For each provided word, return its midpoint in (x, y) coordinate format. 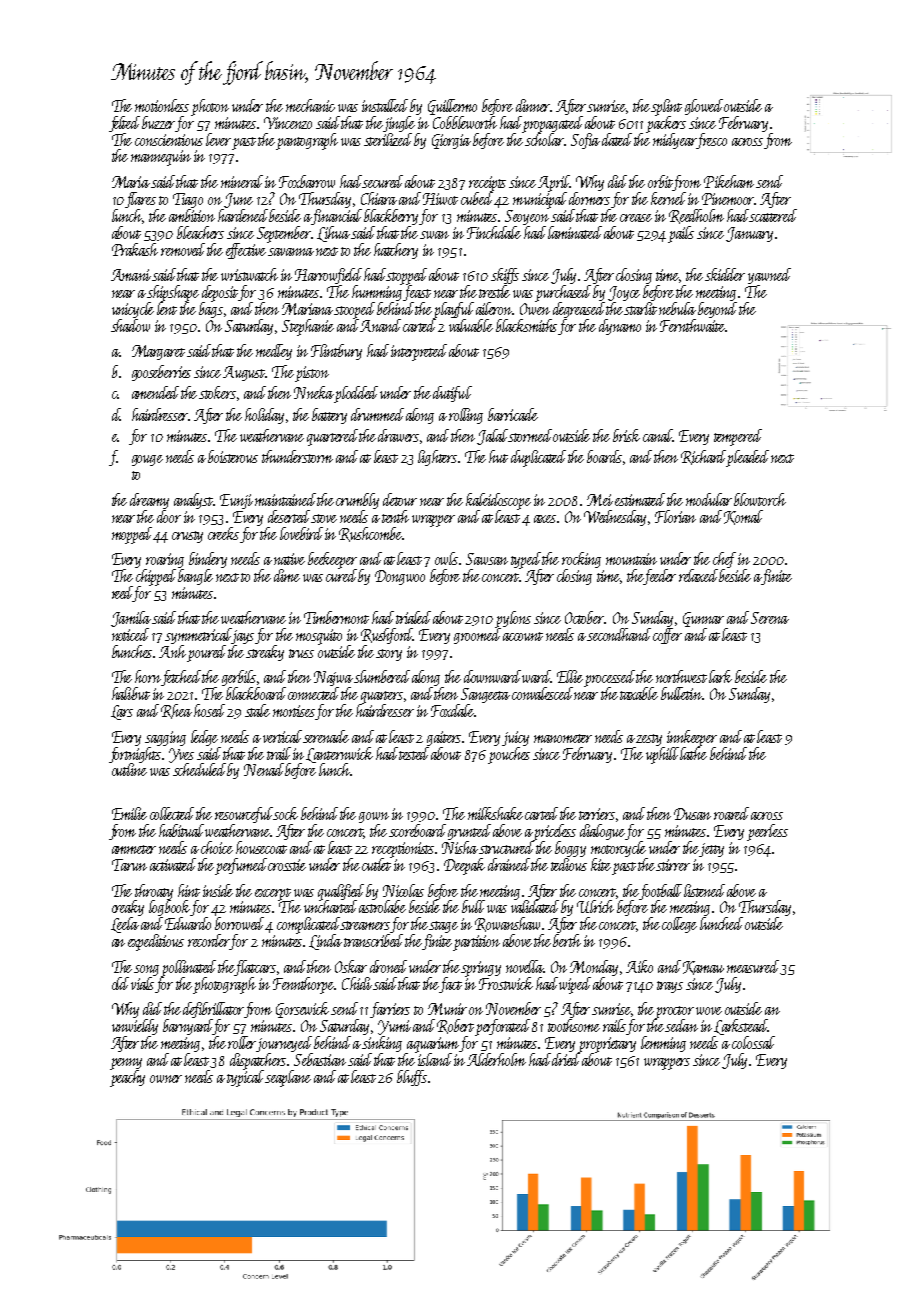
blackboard (256, 693)
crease (636, 218)
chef (724, 560)
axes (545, 519)
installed (385, 105)
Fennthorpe (303, 985)
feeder (660, 577)
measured (753, 966)
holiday (264, 416)
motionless (162, 105)
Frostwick (506, 983)
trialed (413, 617)
